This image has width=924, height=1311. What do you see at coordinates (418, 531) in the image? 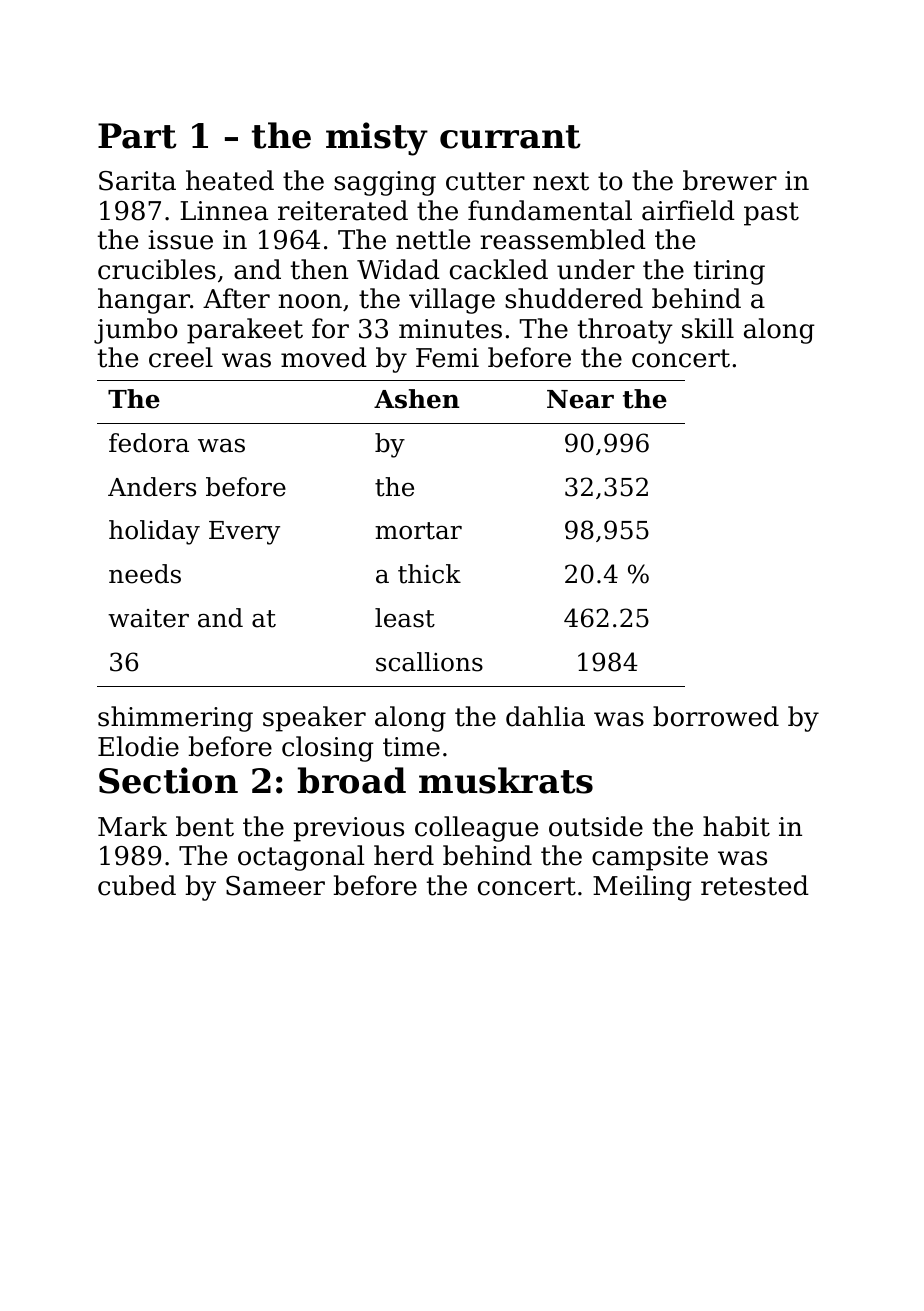
I see `mortar` at bounding box center [418, 531].
